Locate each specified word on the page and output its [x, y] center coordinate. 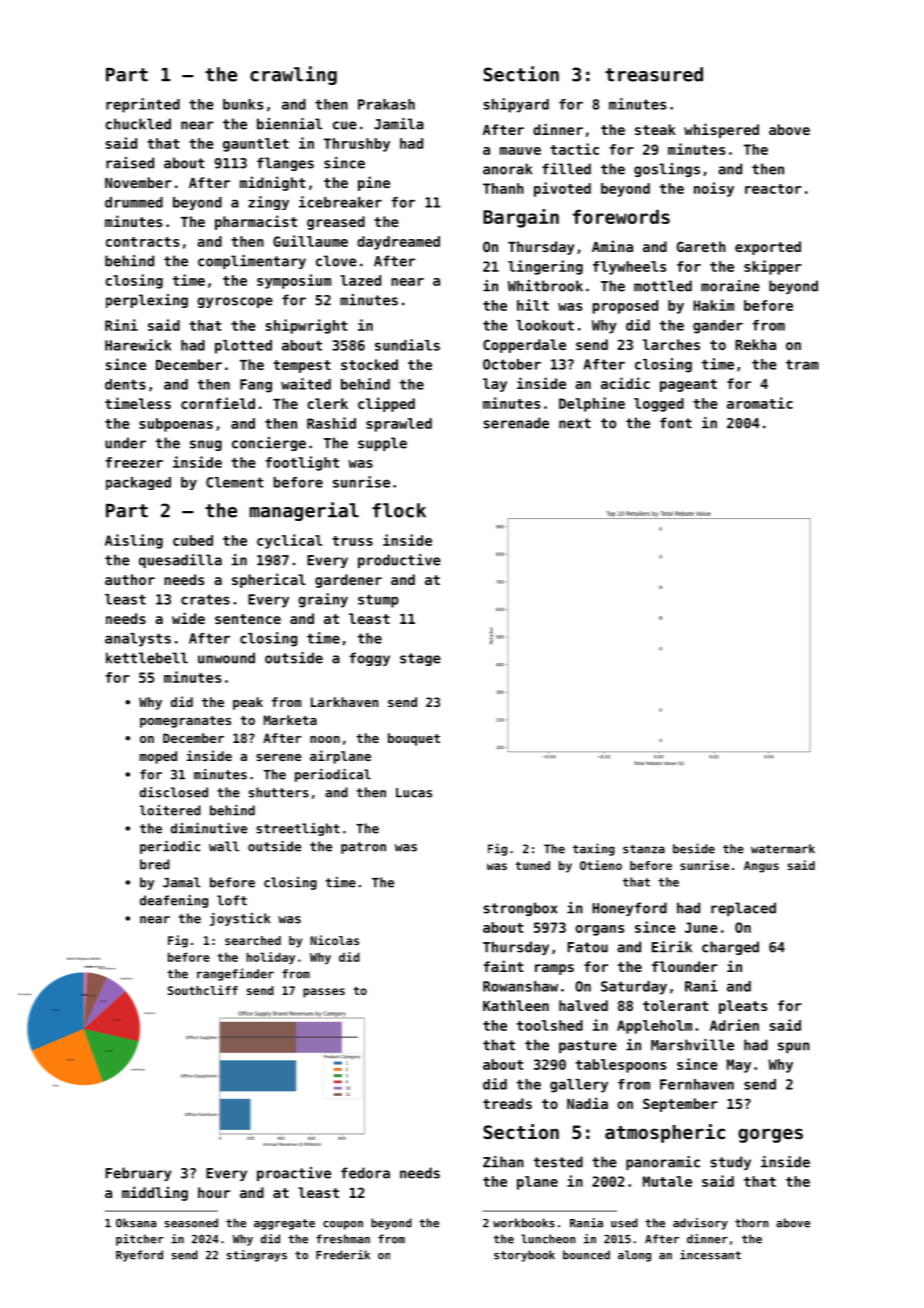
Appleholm [654, 1027]
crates [205, 599]
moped [158, 757]
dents [125, 384]
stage [420, 659]
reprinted [143, 105]
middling [155, 1193]
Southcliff [203, 990]
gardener [348, 581]
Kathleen [516, 1005]
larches [671, 344]
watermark [783, 849]
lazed [360, 280]
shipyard [516, 105]
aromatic [760, 403]
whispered [721, 130]
